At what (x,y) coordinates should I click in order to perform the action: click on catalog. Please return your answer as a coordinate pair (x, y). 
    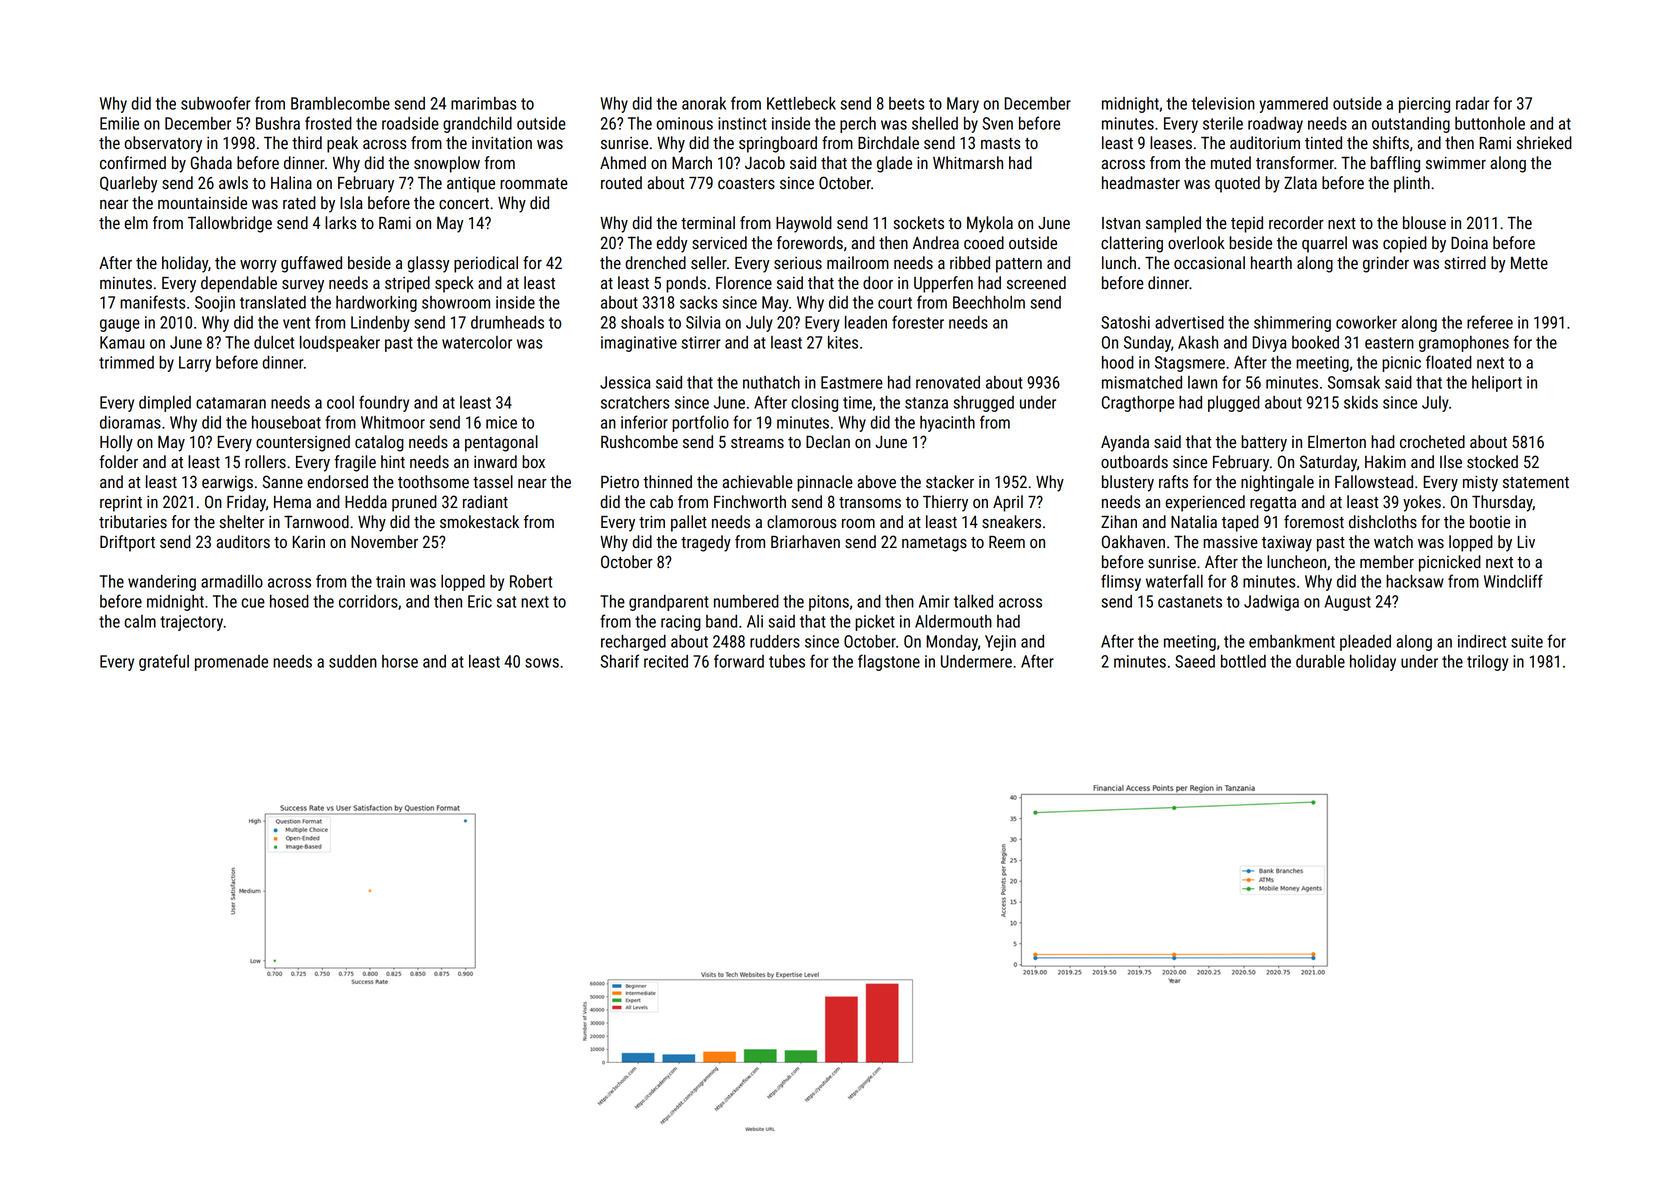
    Looking at the image, I should click on (379, 443).
